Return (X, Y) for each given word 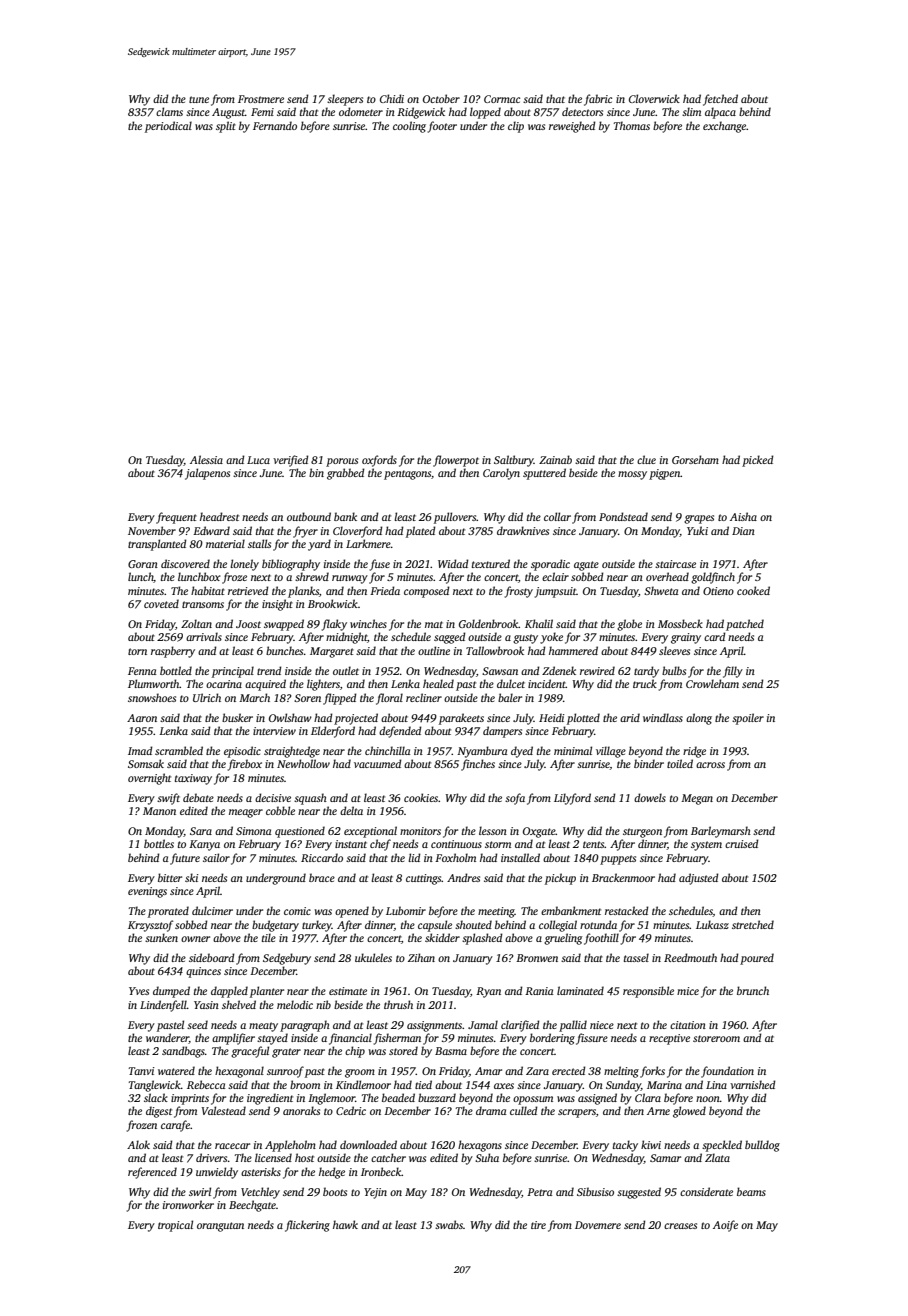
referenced (152, 1173)
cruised (742, 843)
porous (342, 462)
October (441, 98)
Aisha (743, 516)
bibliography (291, 565)
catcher (388, 1157)
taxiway (193, 779)
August (228, 113)
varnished (753, 1084)
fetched (720, 100)
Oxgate (539, 832)
